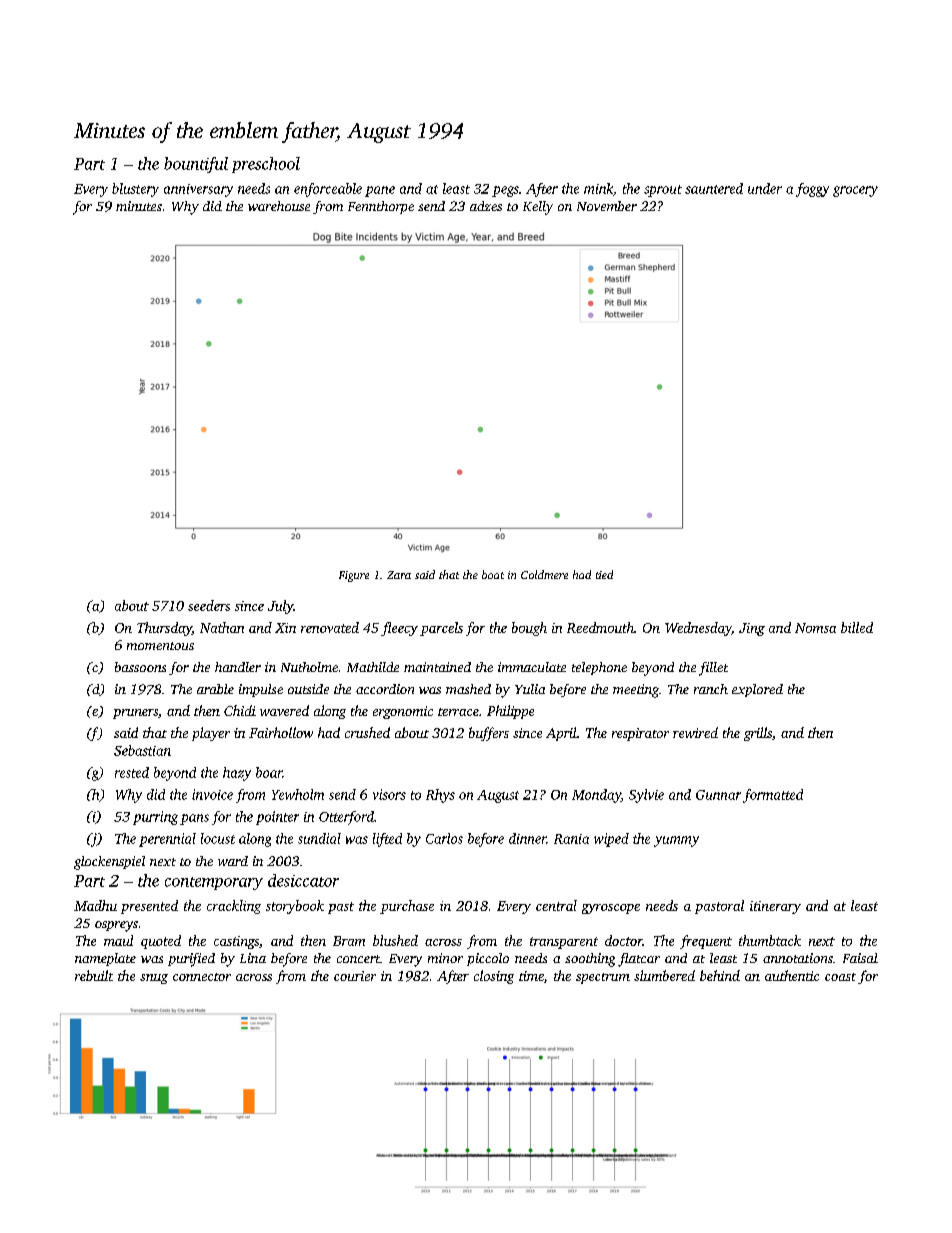  What do you see at coordinates (266, 165) in the image?
I see `preschool` at bounding box center [266, 165].
